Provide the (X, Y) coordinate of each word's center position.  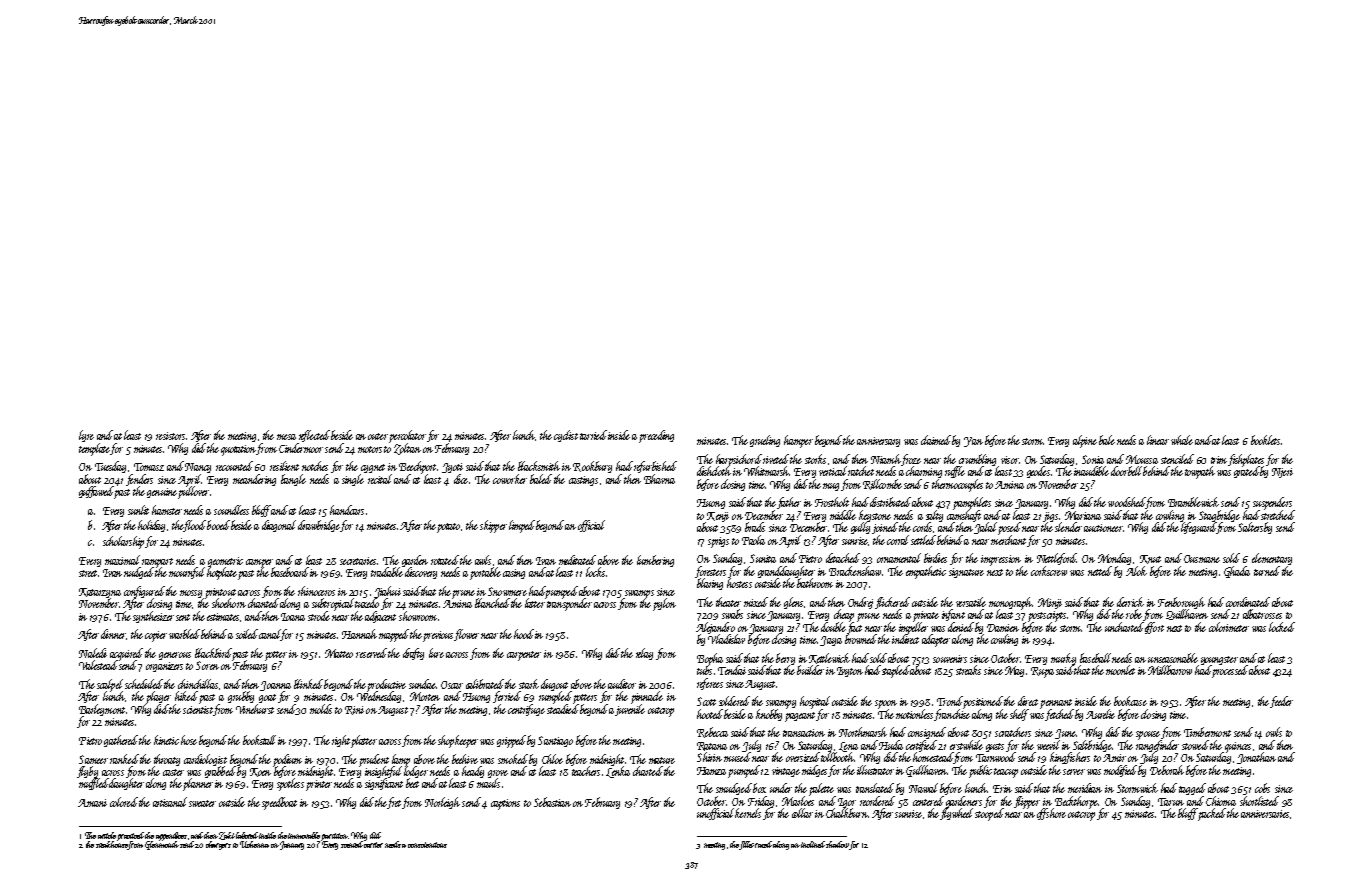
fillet (748, 845)
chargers (218, 845)
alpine (1085, 441)
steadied (563, 709)
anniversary (878, 442)
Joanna (275, 686)
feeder (1281, 702)
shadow (838, 844)
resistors (170, 436)
